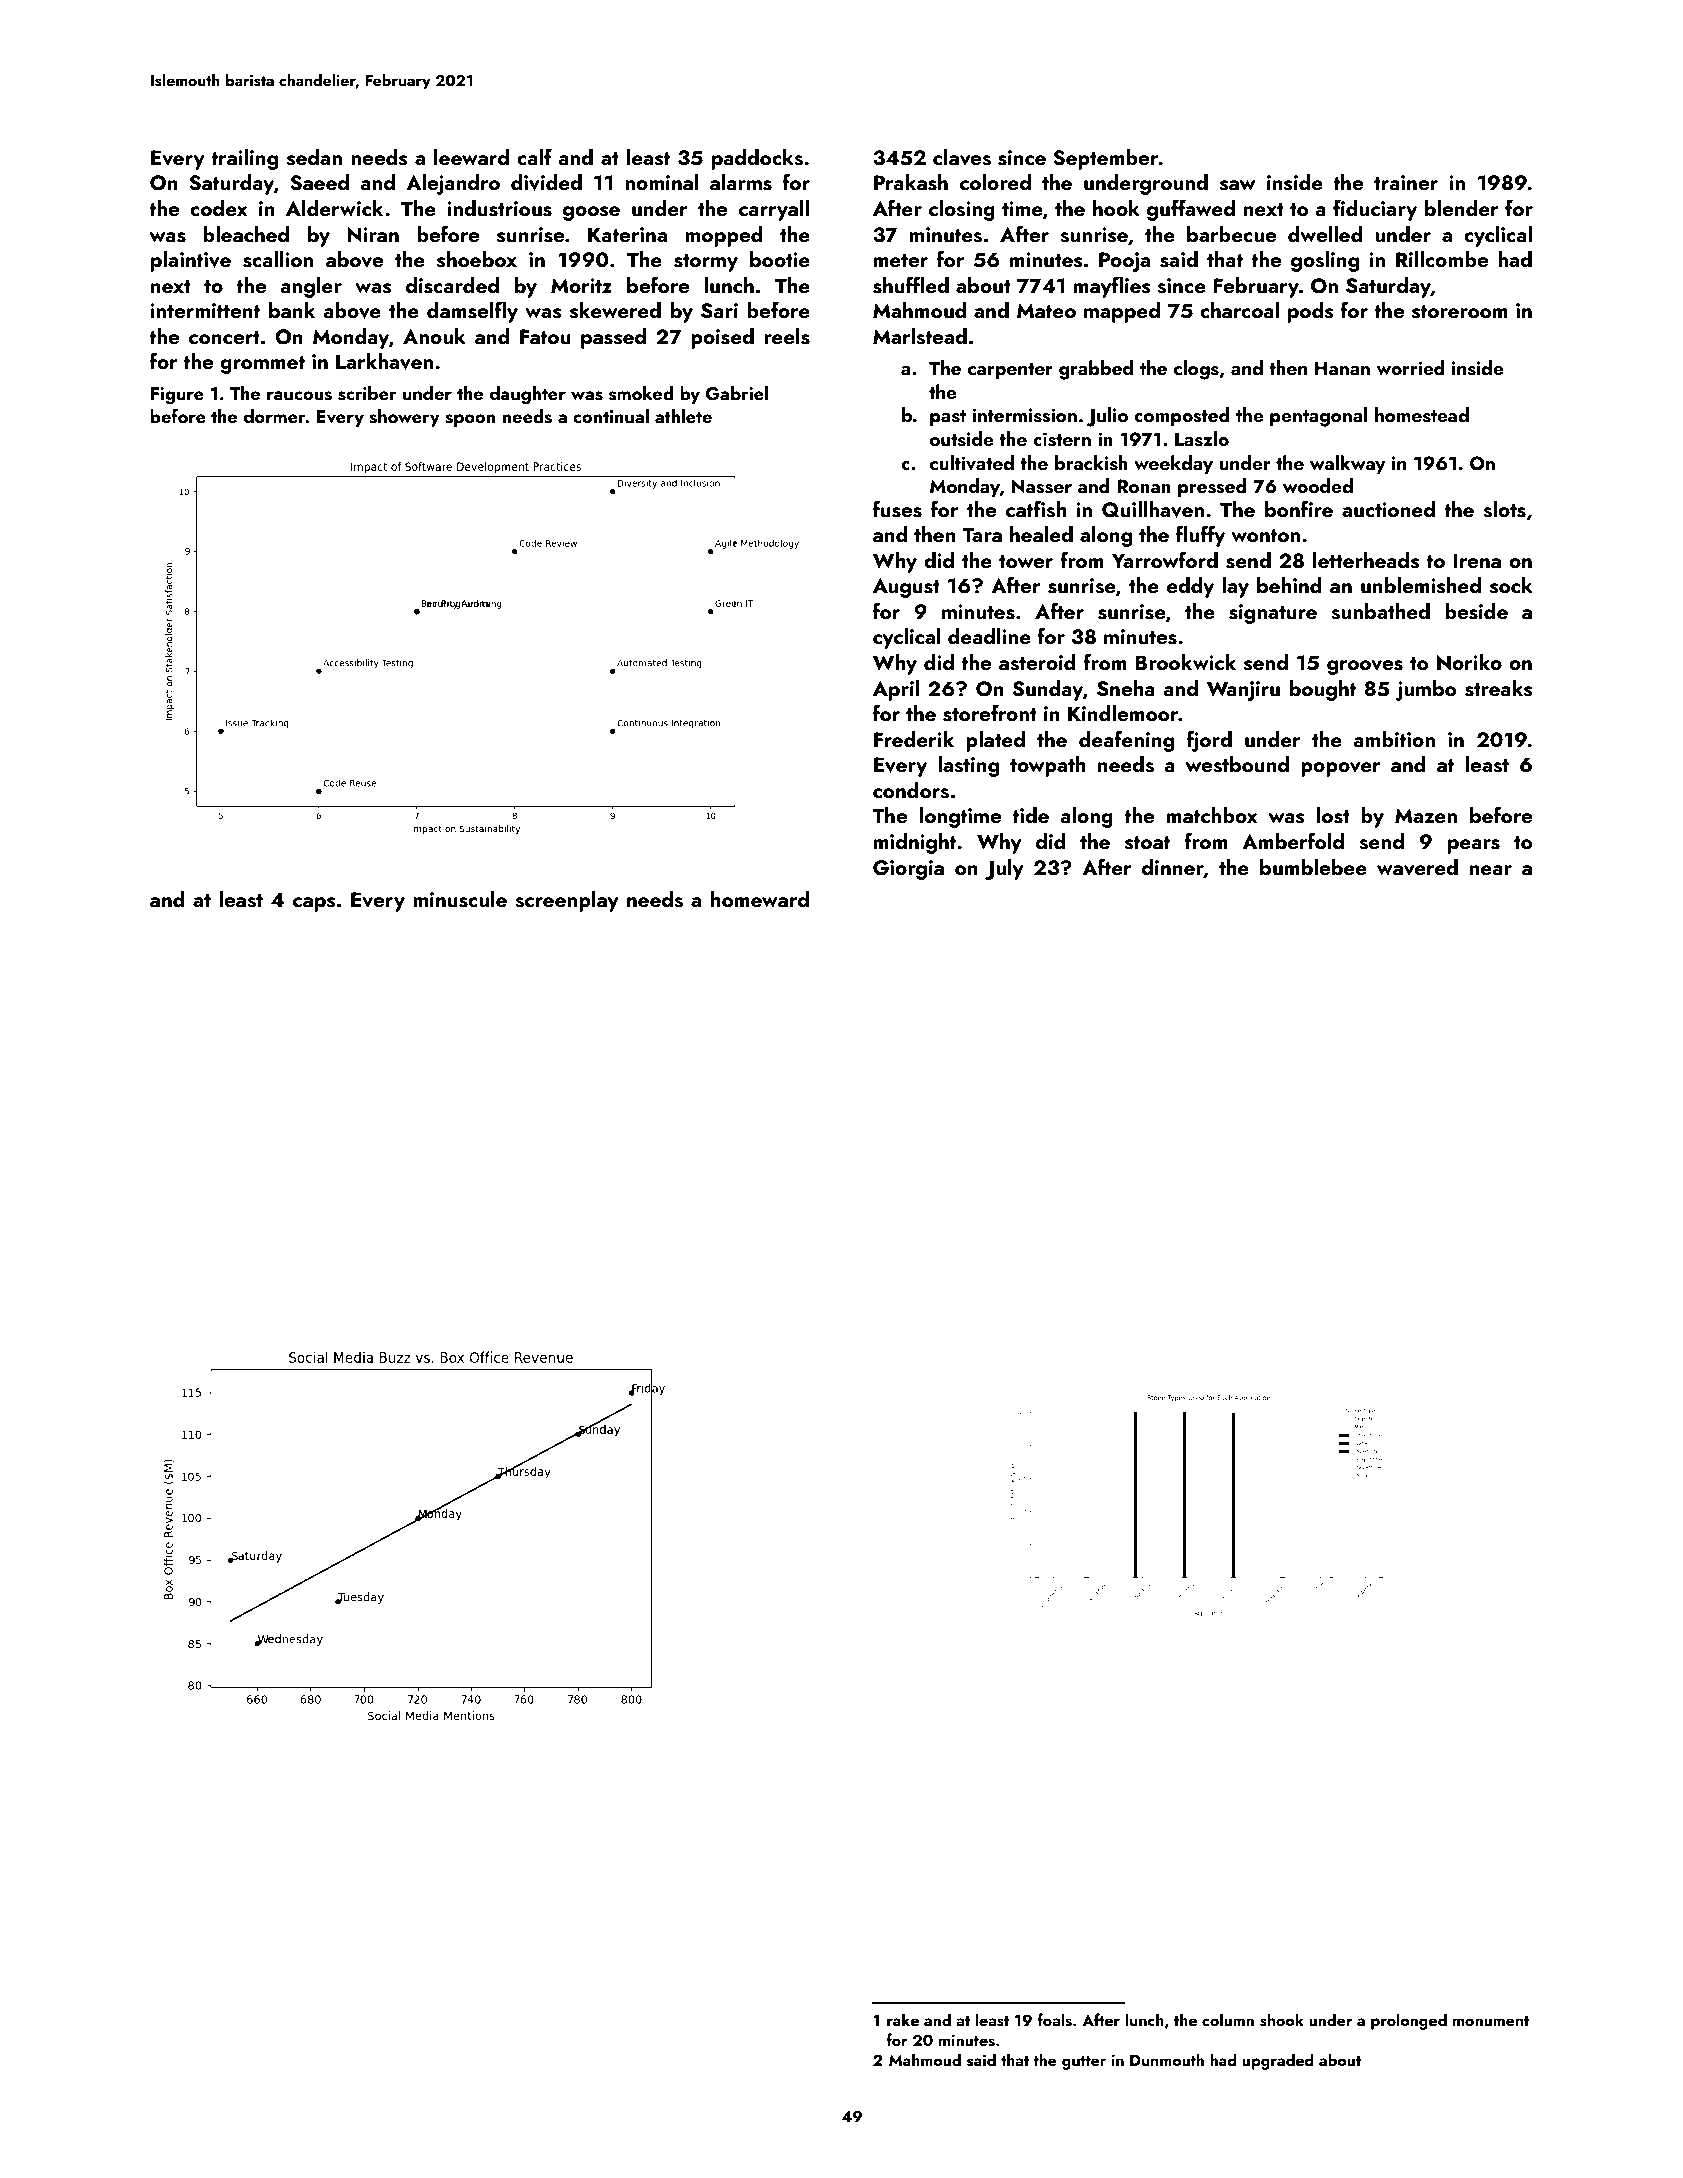  Describe the element at coordinates (244, 159) in the screenshot. I see `trailing` at that location.
